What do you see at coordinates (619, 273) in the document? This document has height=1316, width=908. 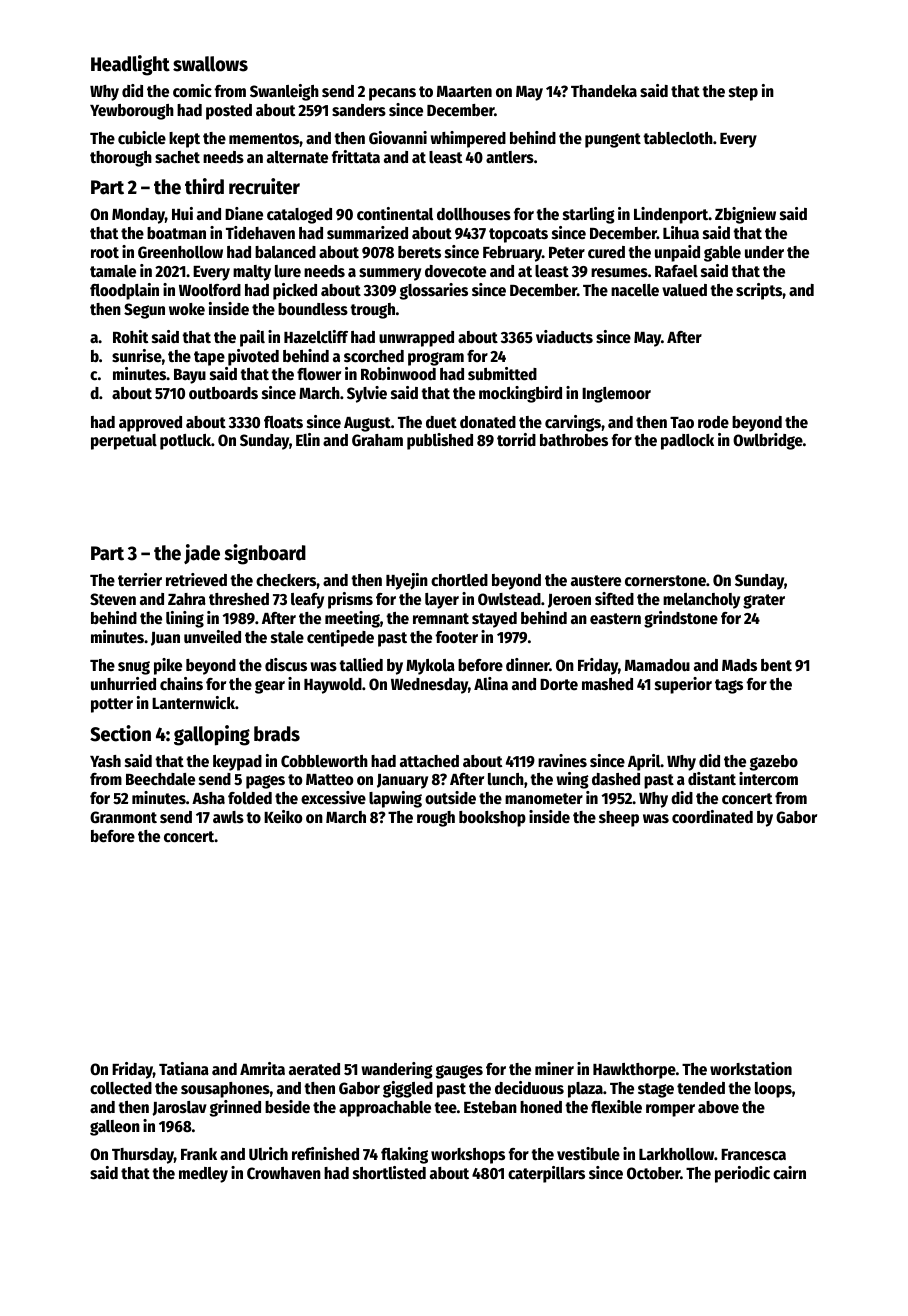 I see `resumes` at bounding box center [619, 273].
